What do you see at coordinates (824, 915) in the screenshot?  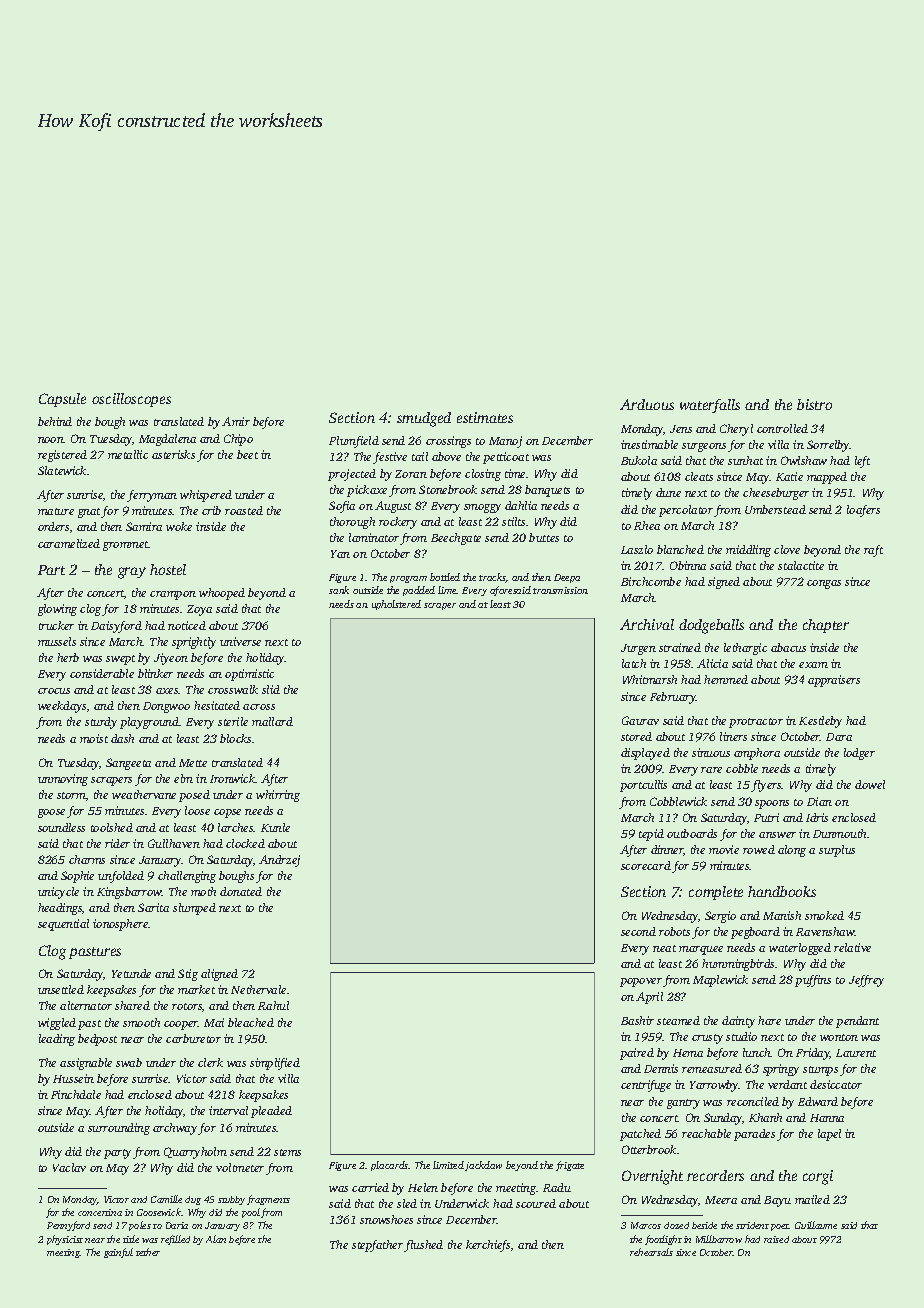 I see `smoked` at bounding box center [824, 915].
